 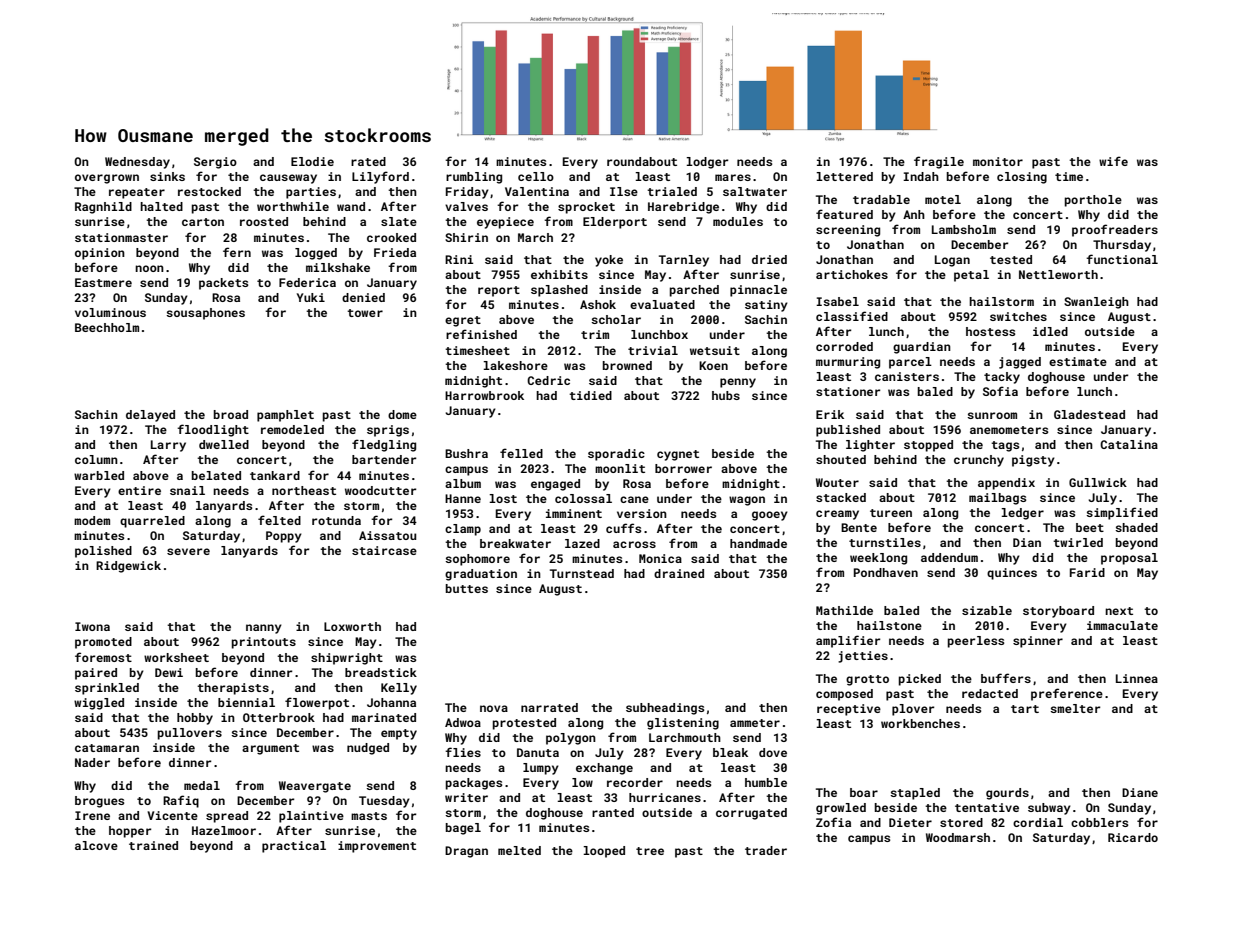 I want to click on Vicente, so click(x=172, y=815).
